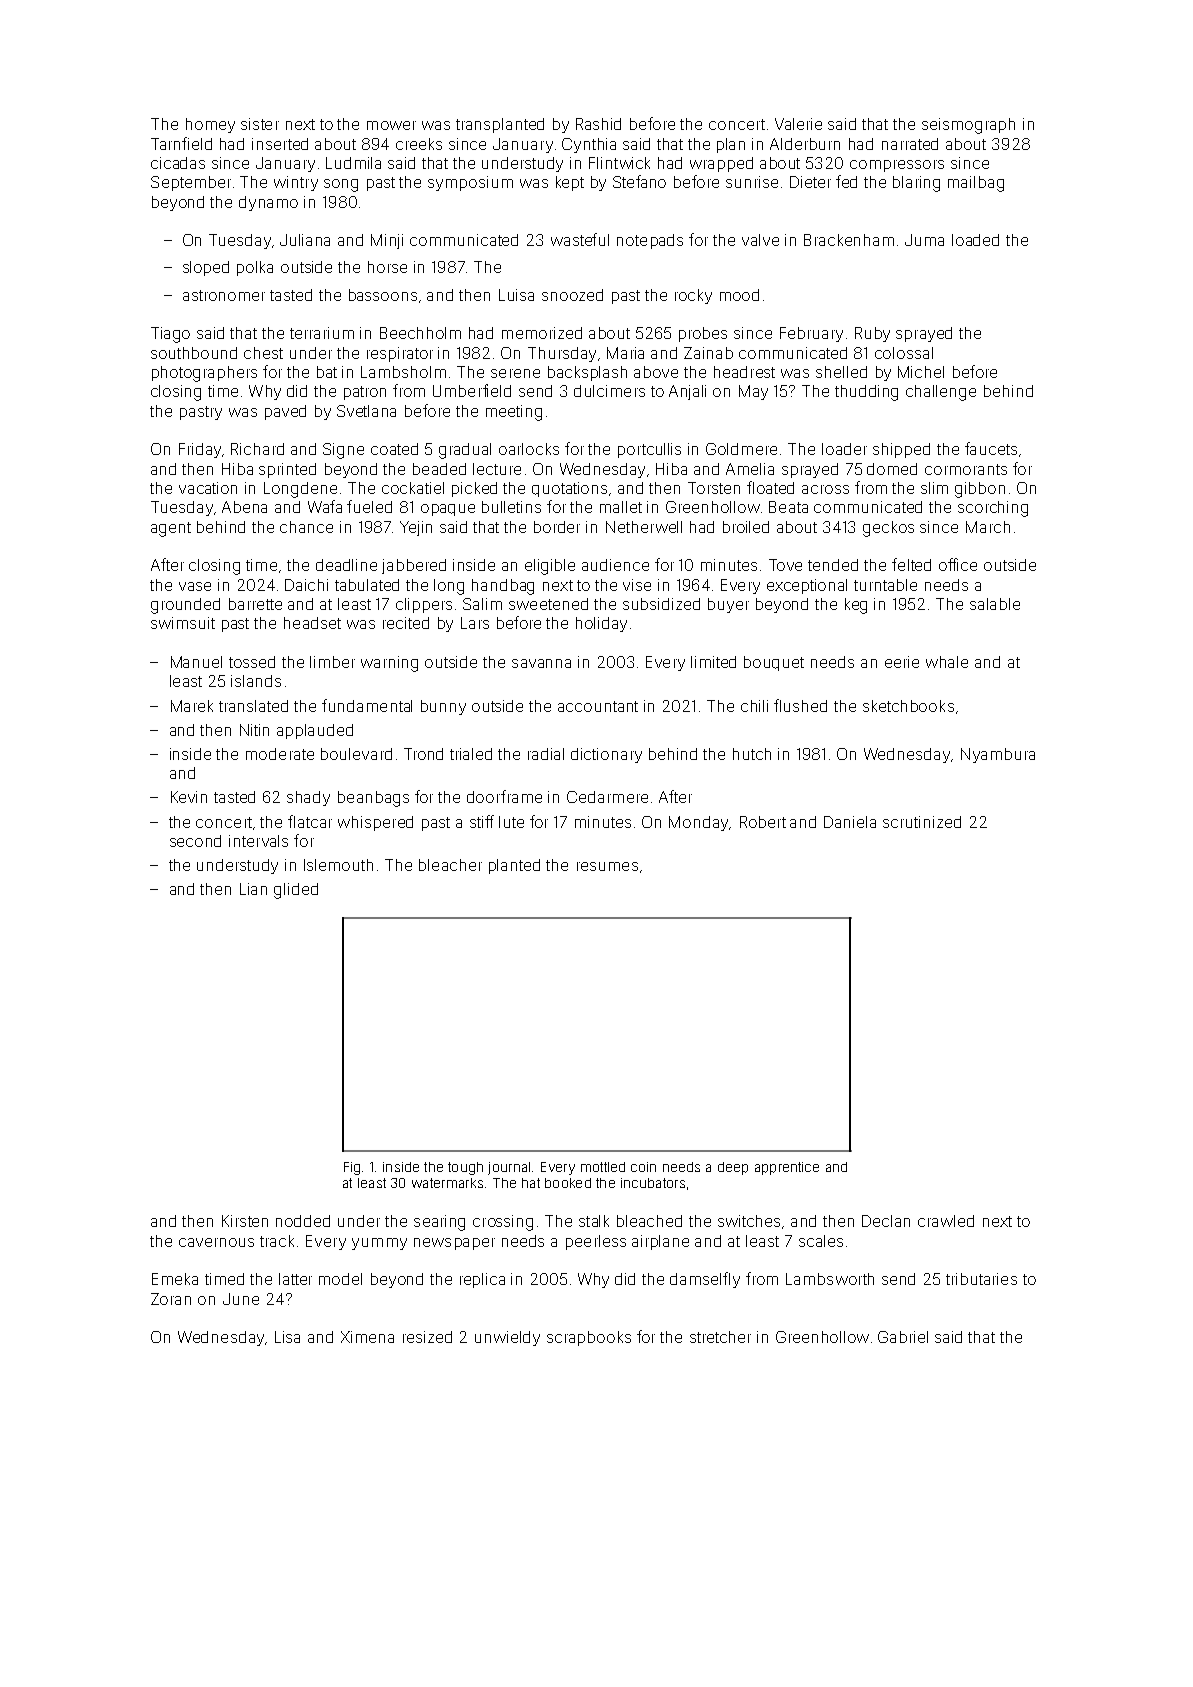 This screenshot has width=1193, height=1687. What do you see at coordinates (448, 510) in the screenshot?
I see `opaque` at bounding box center [448, 510].
